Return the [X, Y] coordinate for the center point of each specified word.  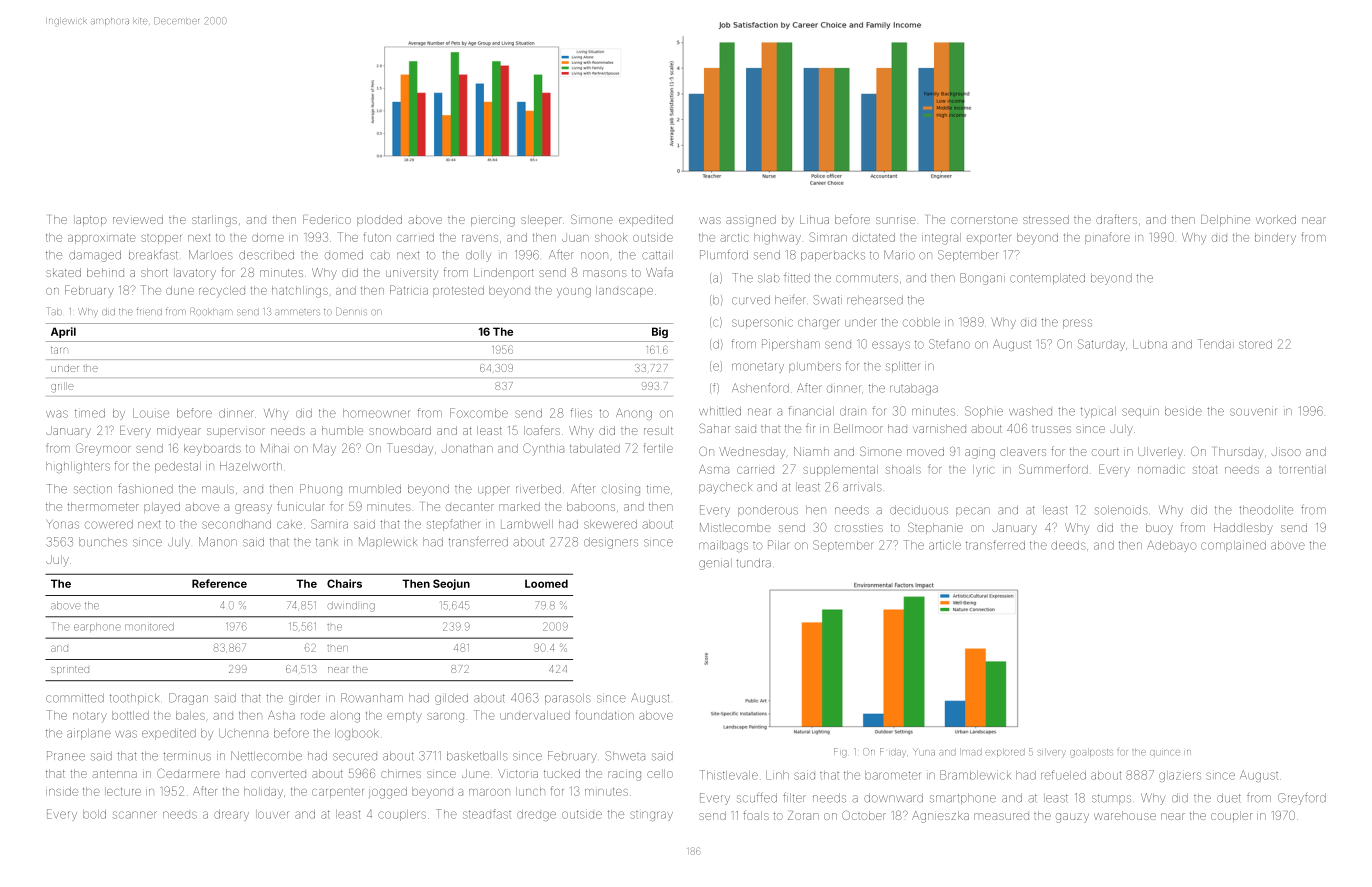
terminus [187, 756]
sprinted [70, 670]
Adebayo [1171, 546]
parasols [568, 698]
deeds [1068, 545]
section [93, 490]
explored [1005, 753]
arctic [735, 238]
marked [519, 506]
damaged [95, 256]
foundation [605, 715]
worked [1276, 219]
